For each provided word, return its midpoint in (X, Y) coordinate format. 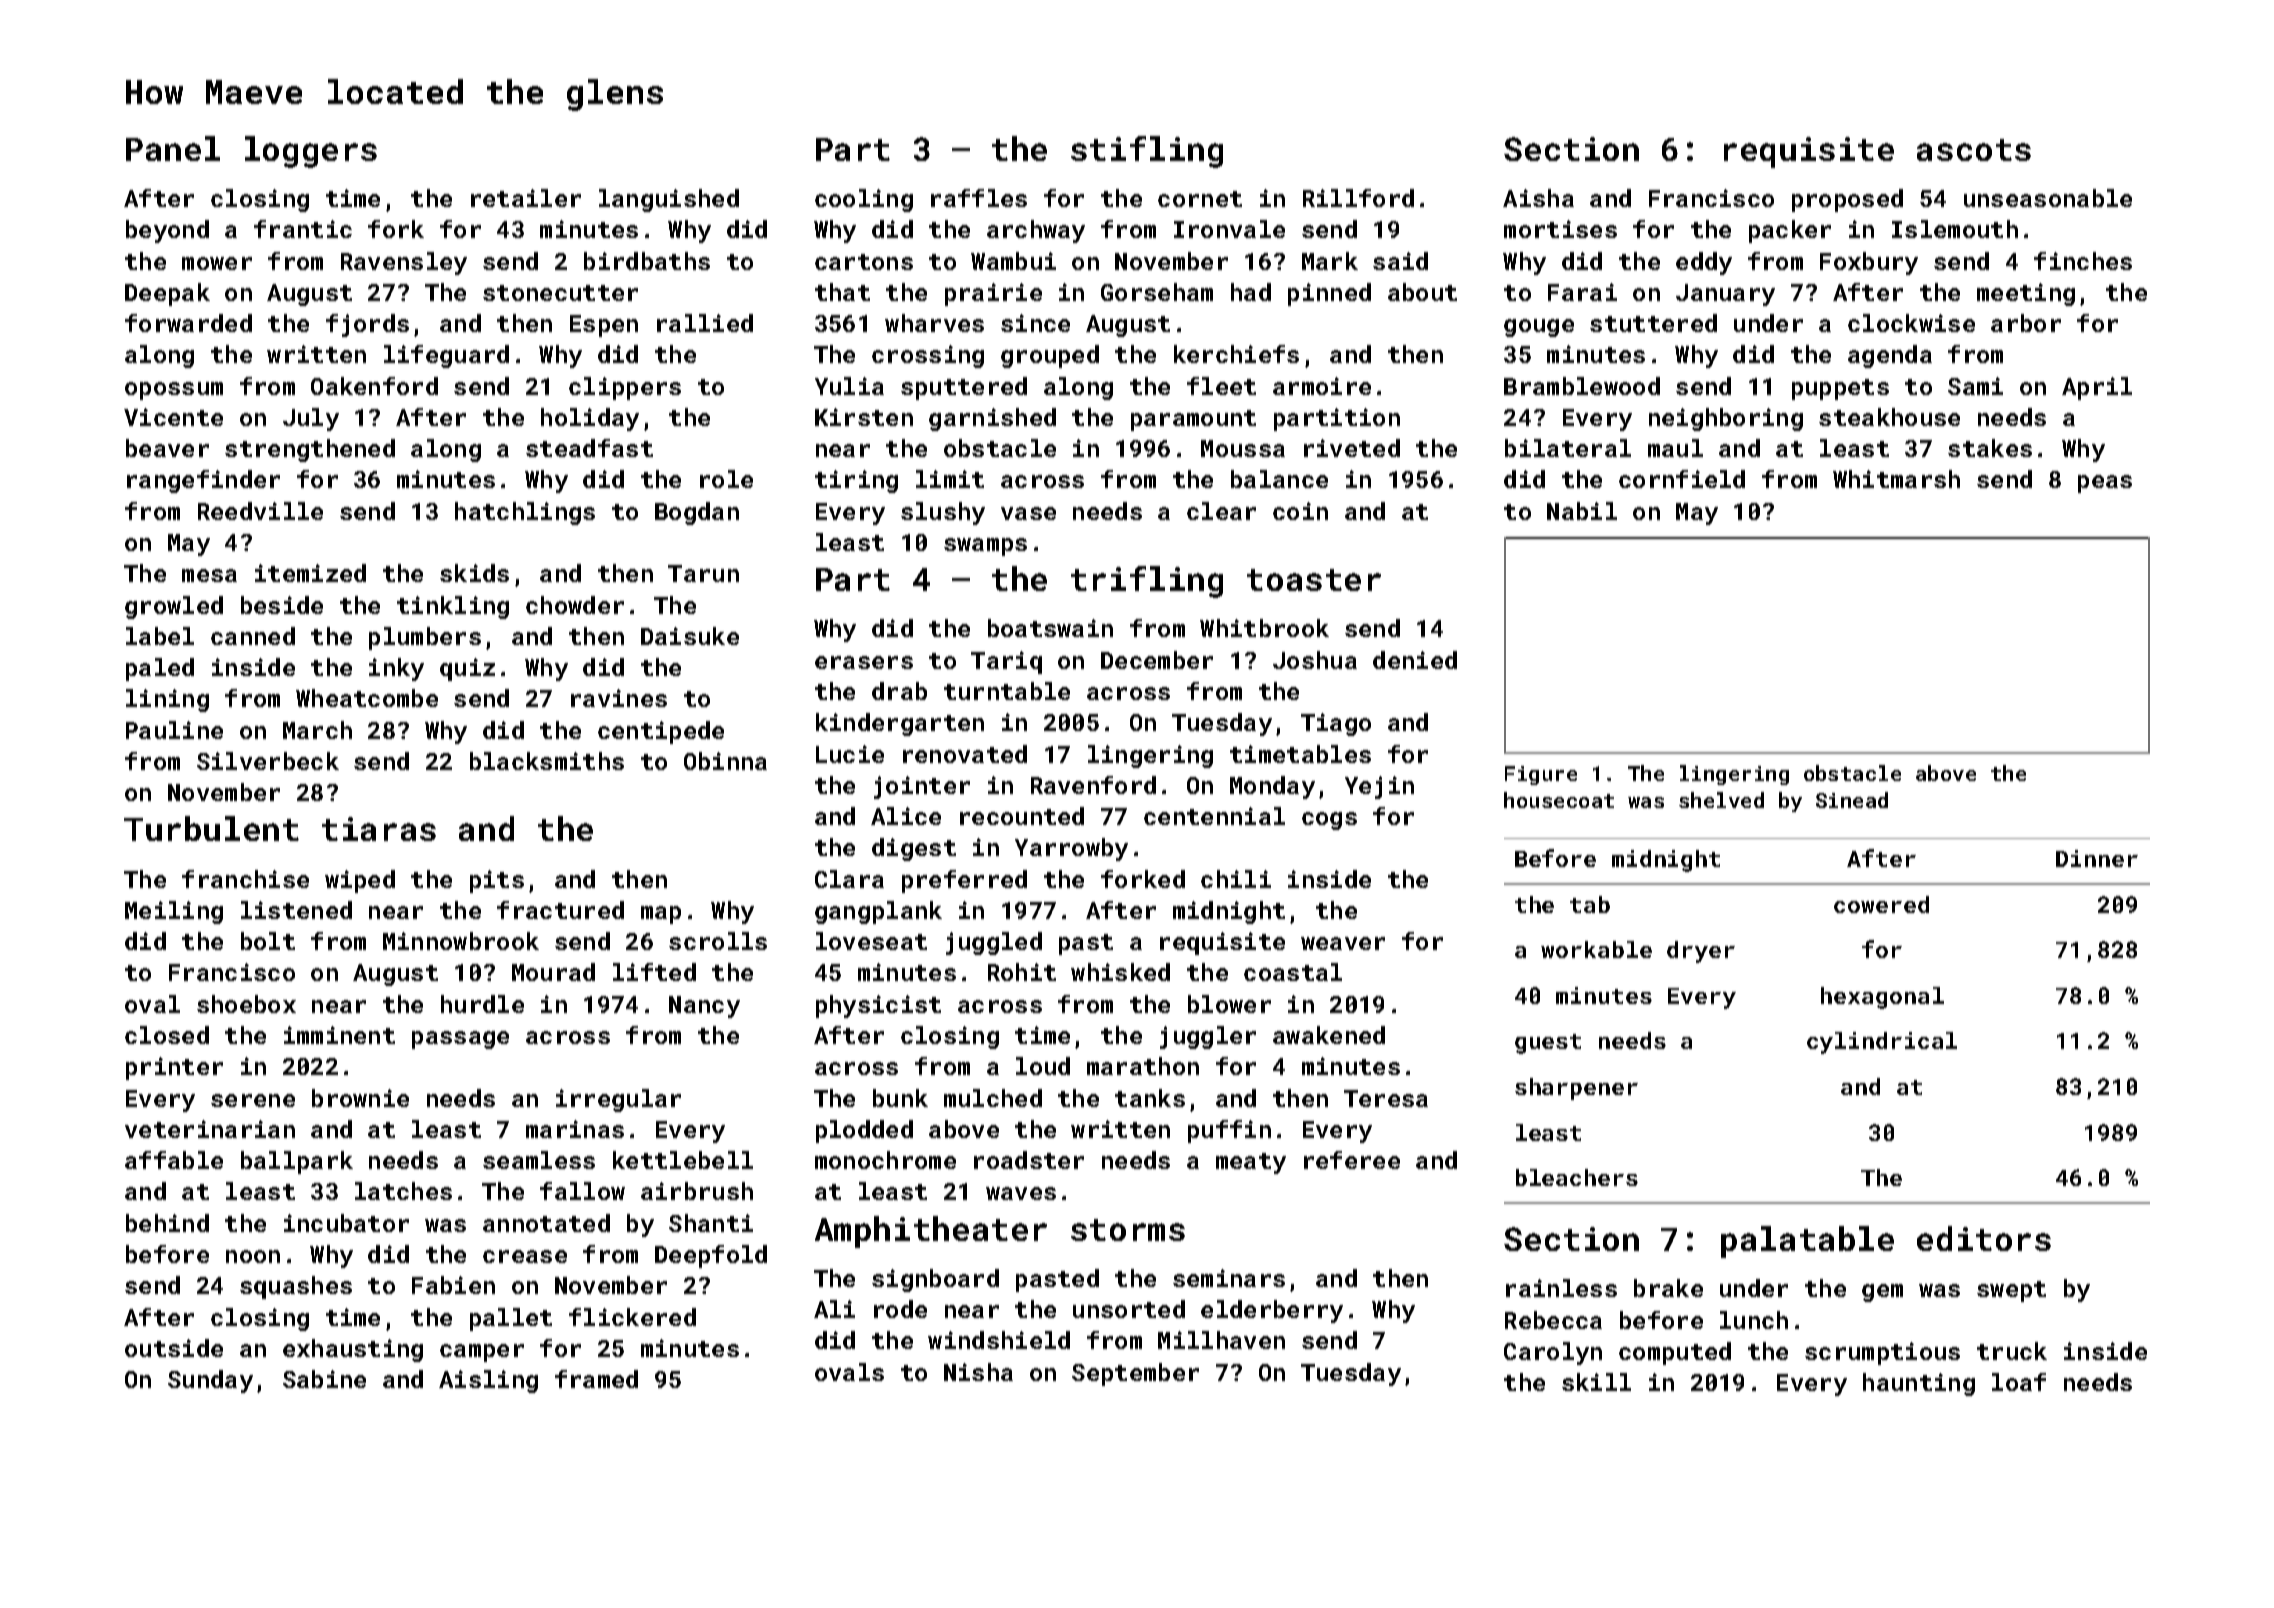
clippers (625, 388)
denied (1415, 660)
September (1135, 1374)
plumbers (425, 638)
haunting (1919, 1384)
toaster (1314, 580)
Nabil (1582, 511)
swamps (985, 547)
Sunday (210, 1381)
